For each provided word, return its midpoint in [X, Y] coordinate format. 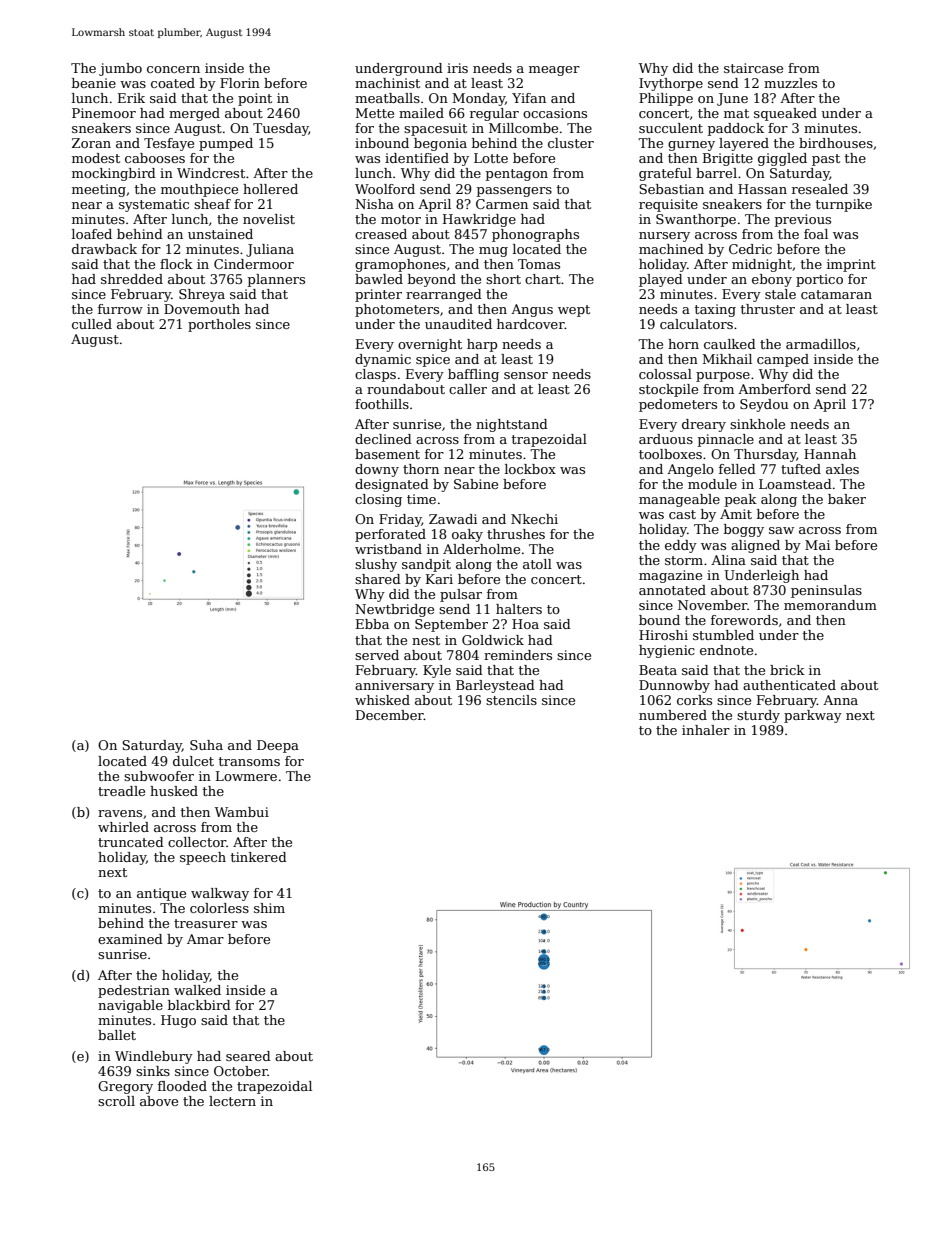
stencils [511, 700]
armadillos [821, 344]
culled [92, 324]
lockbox [530, 469]
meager [554, 71]
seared [248, 1056]
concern [173, 69]
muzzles [790, 83]
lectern [232, 1101]
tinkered [259, 857]
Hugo [178, 1021]
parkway [813, 716]
